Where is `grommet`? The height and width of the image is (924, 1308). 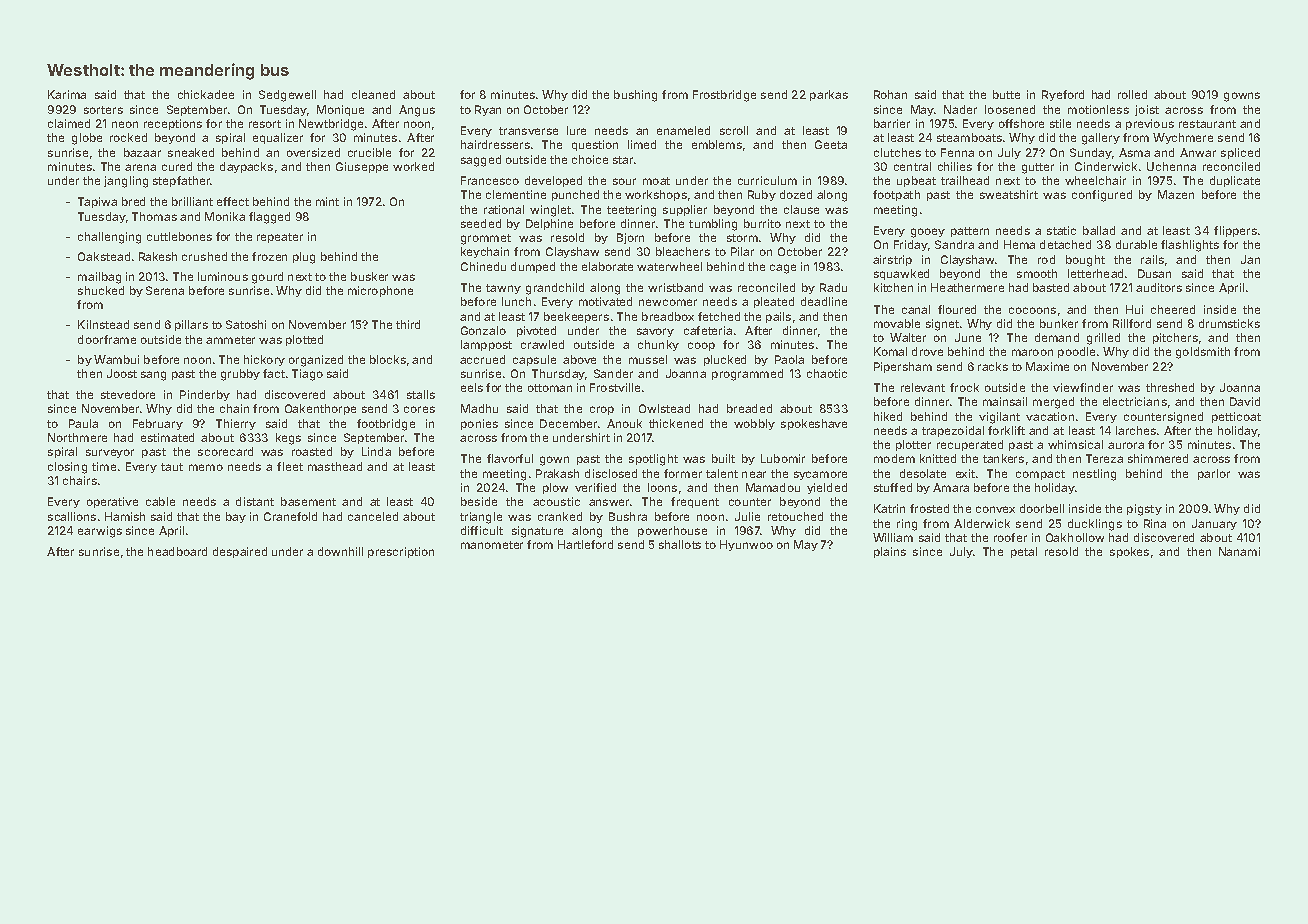
grommet is located at coordinates (486, 239).
